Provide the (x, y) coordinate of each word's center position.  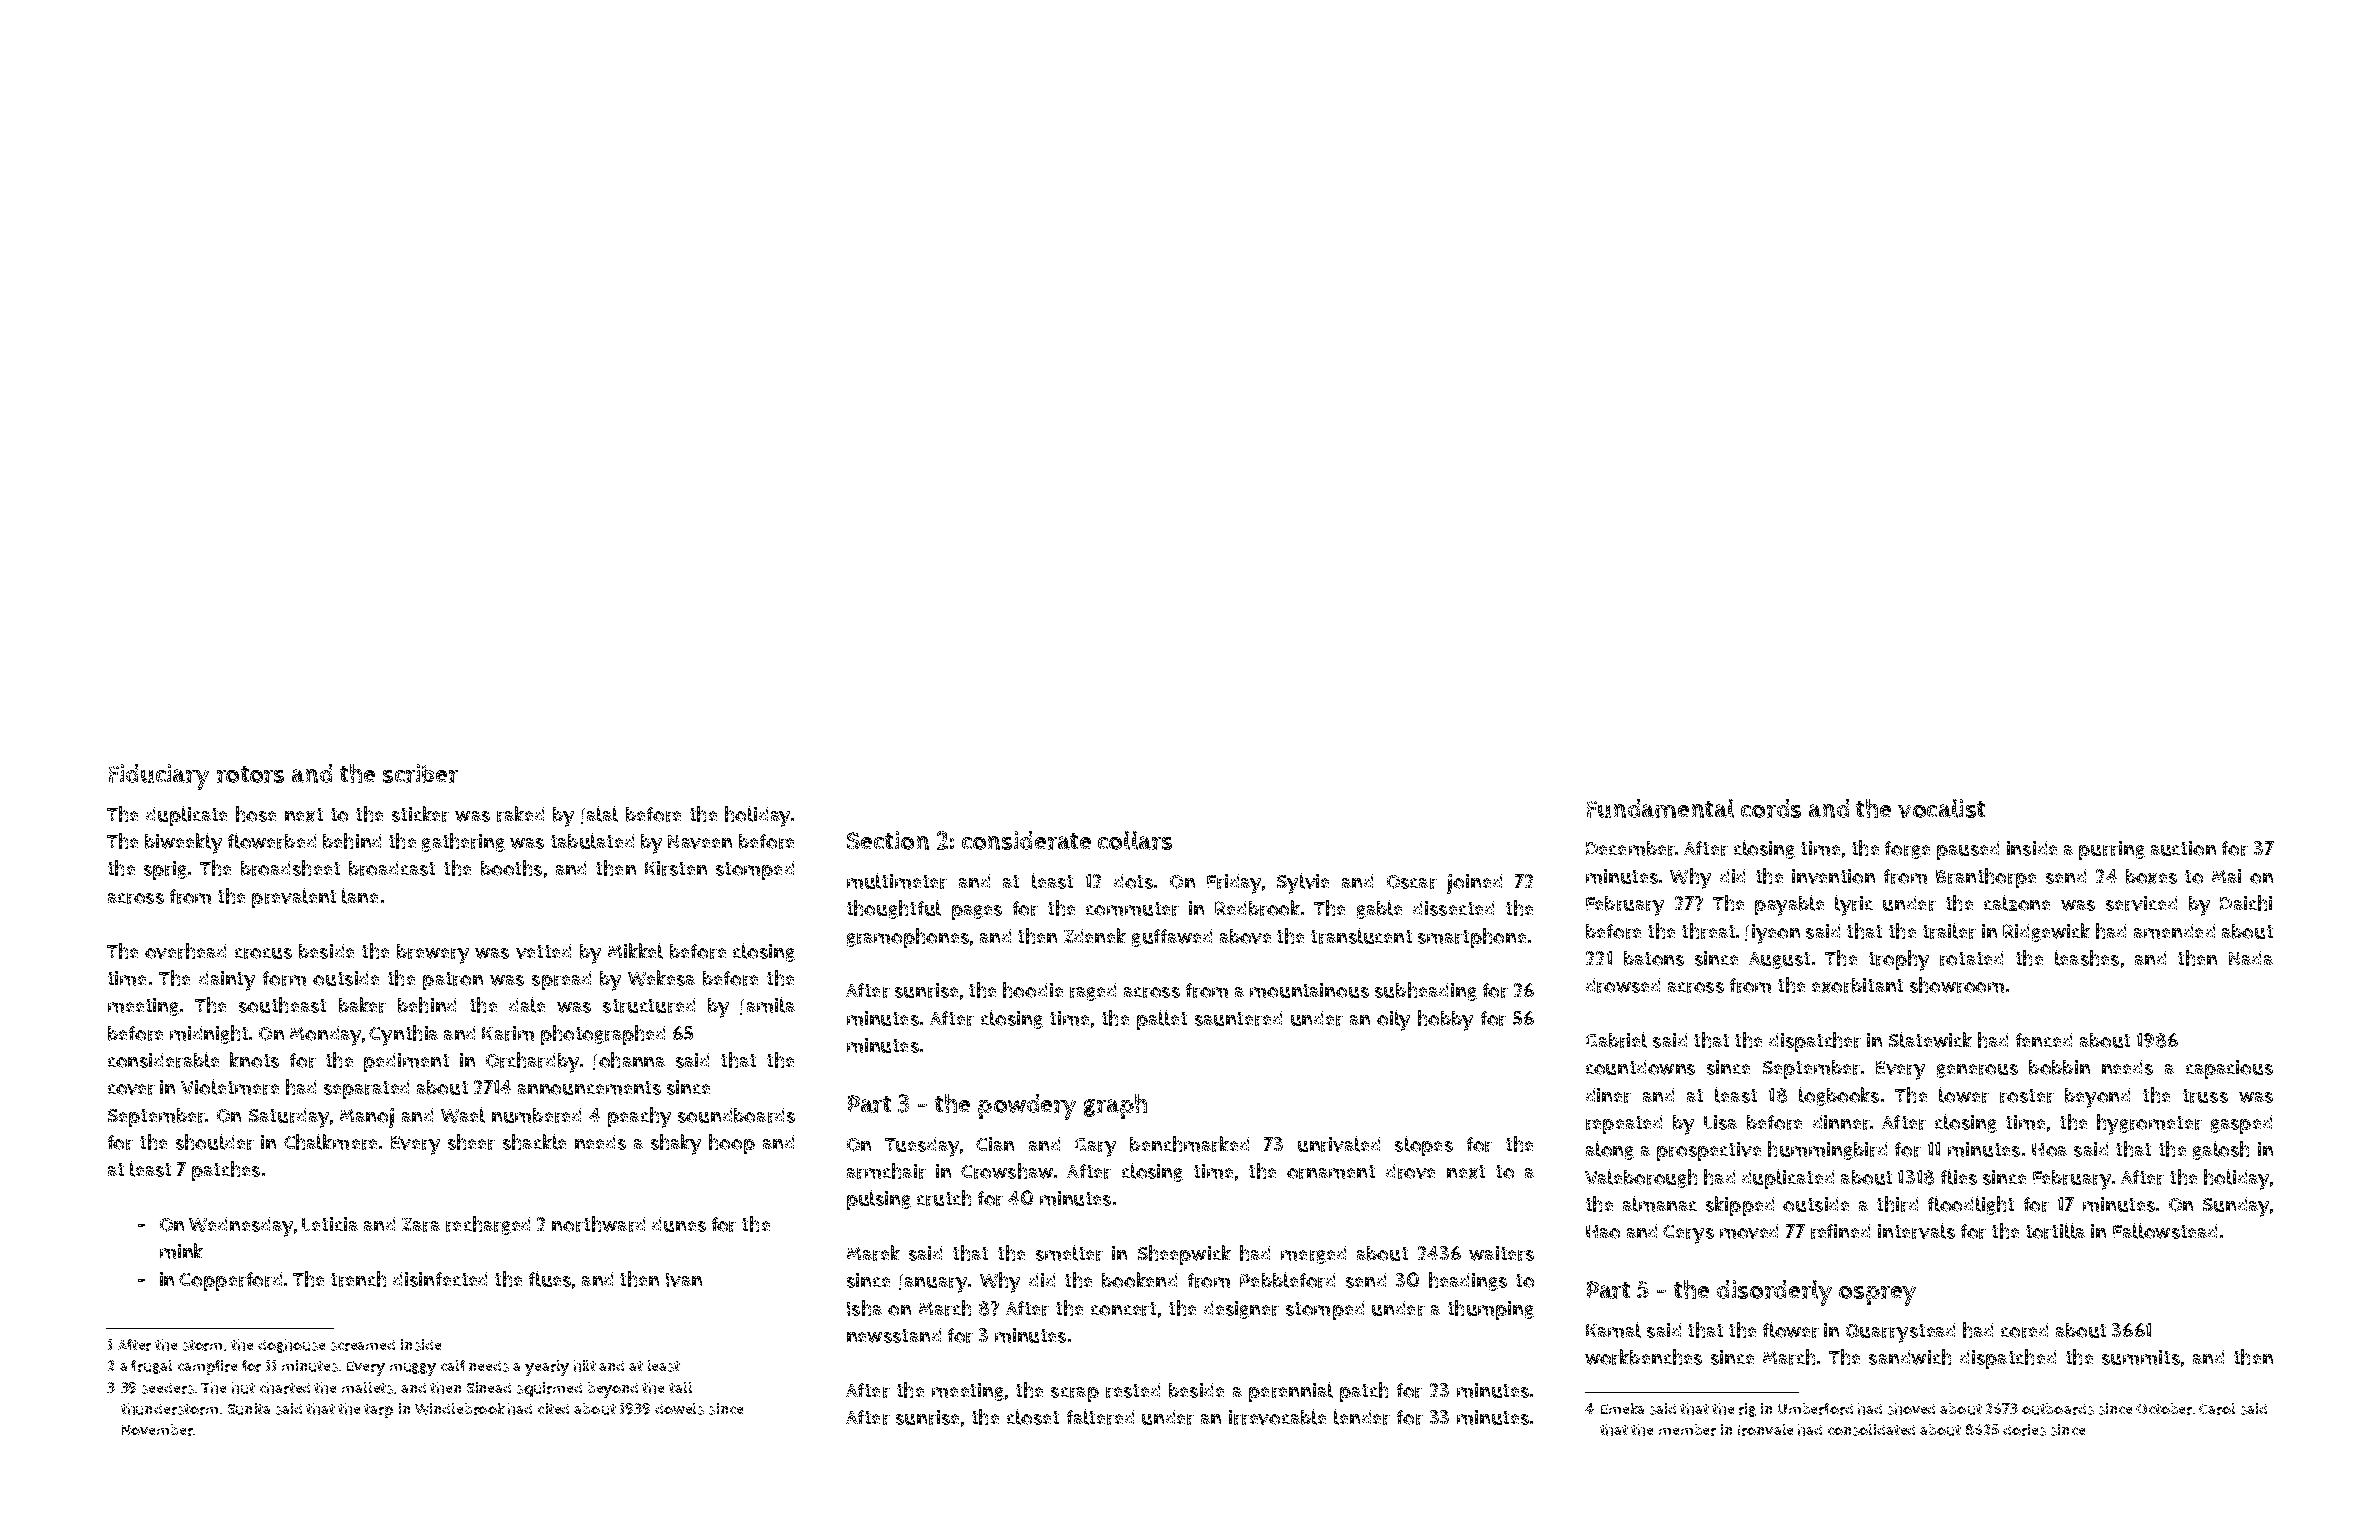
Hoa (2049, 1150)
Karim (508, 1033)
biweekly (183, 843)
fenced (2044, 1040)
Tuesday (922, 1147)
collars (1135, 840)
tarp (378, 1411)
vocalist (1941, 808)
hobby (1445, 1020)
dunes (679, 1224)
